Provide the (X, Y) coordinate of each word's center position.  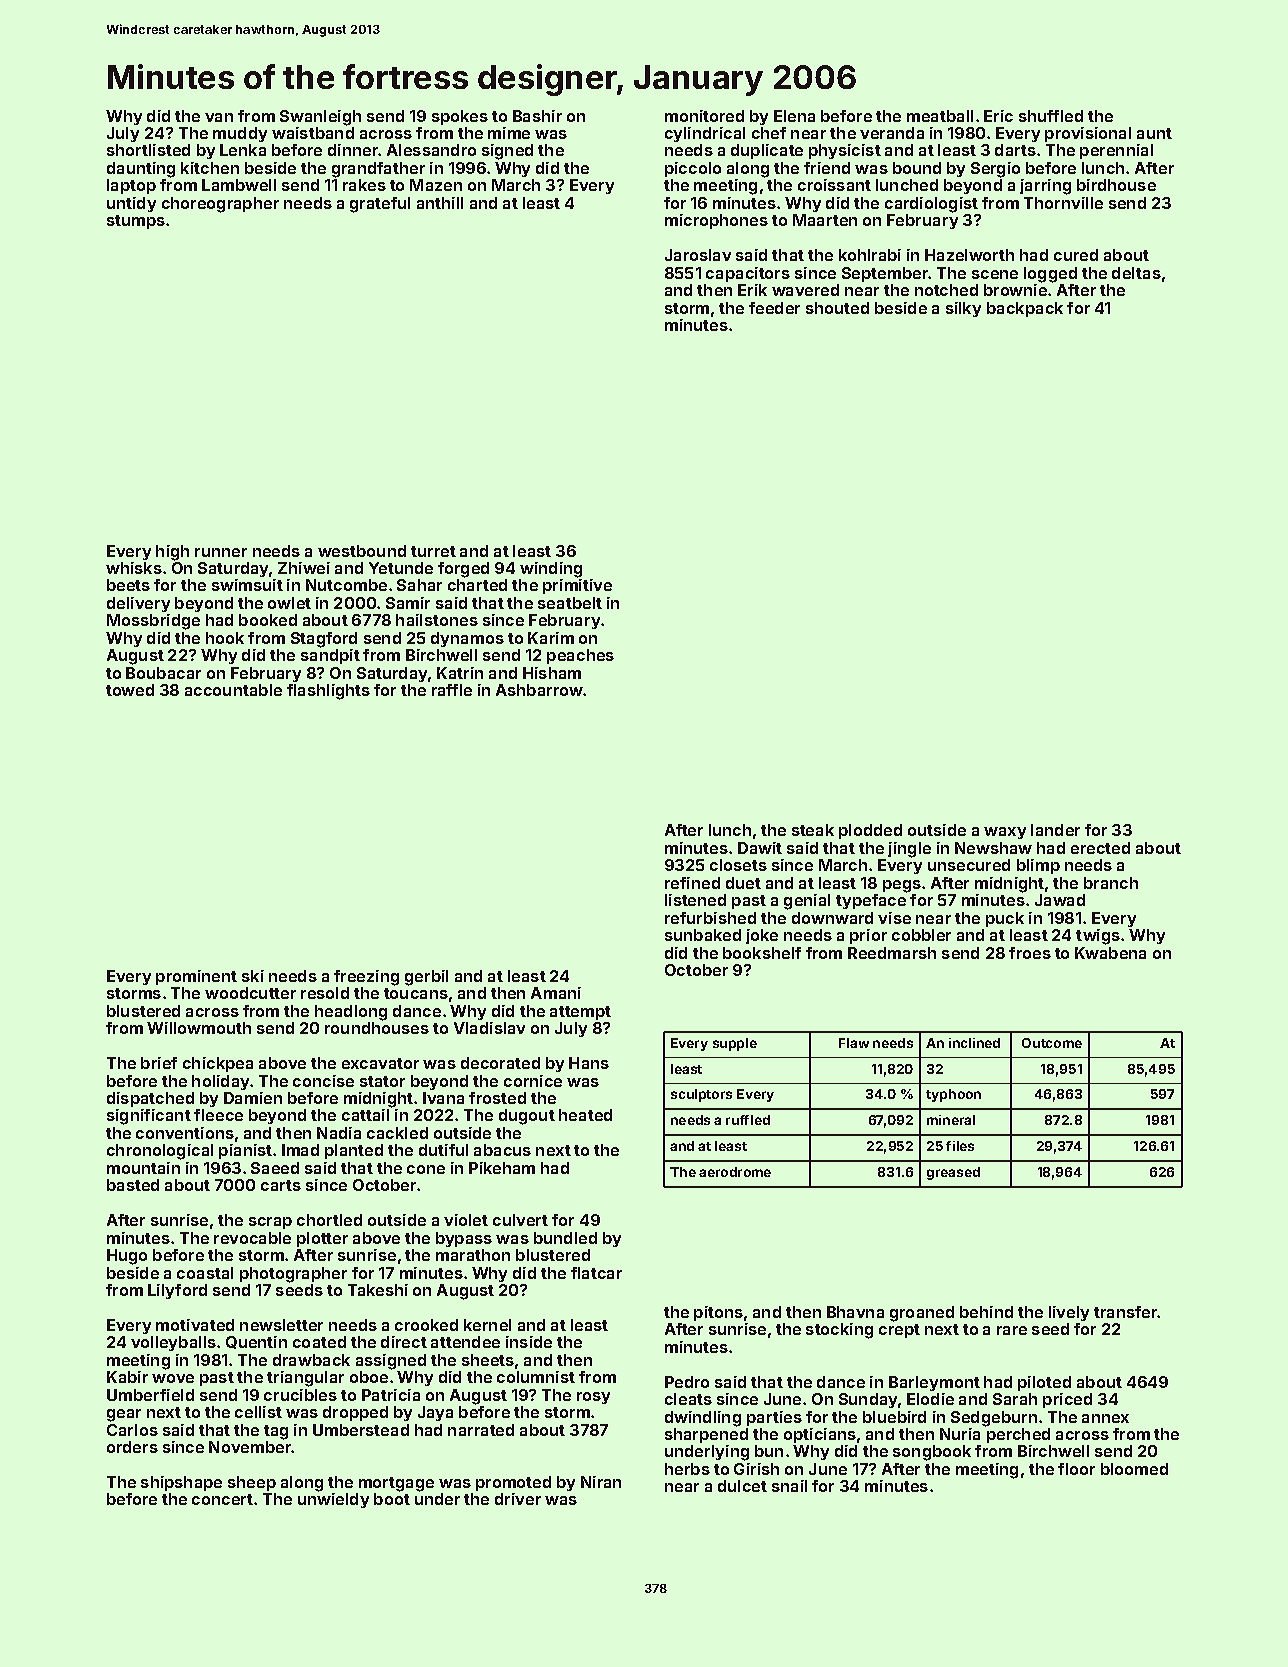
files (960, 1146)
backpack (1025, 309)
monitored (704, 116)
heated (585, 1115)
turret (433, 551)
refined (692, 883)
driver (518, 1499)
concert (222, 1499)
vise (894, 918)
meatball (940, 116)
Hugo (127, 1257)
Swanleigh (320, 118)
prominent (196, 977)
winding (551, 570)
